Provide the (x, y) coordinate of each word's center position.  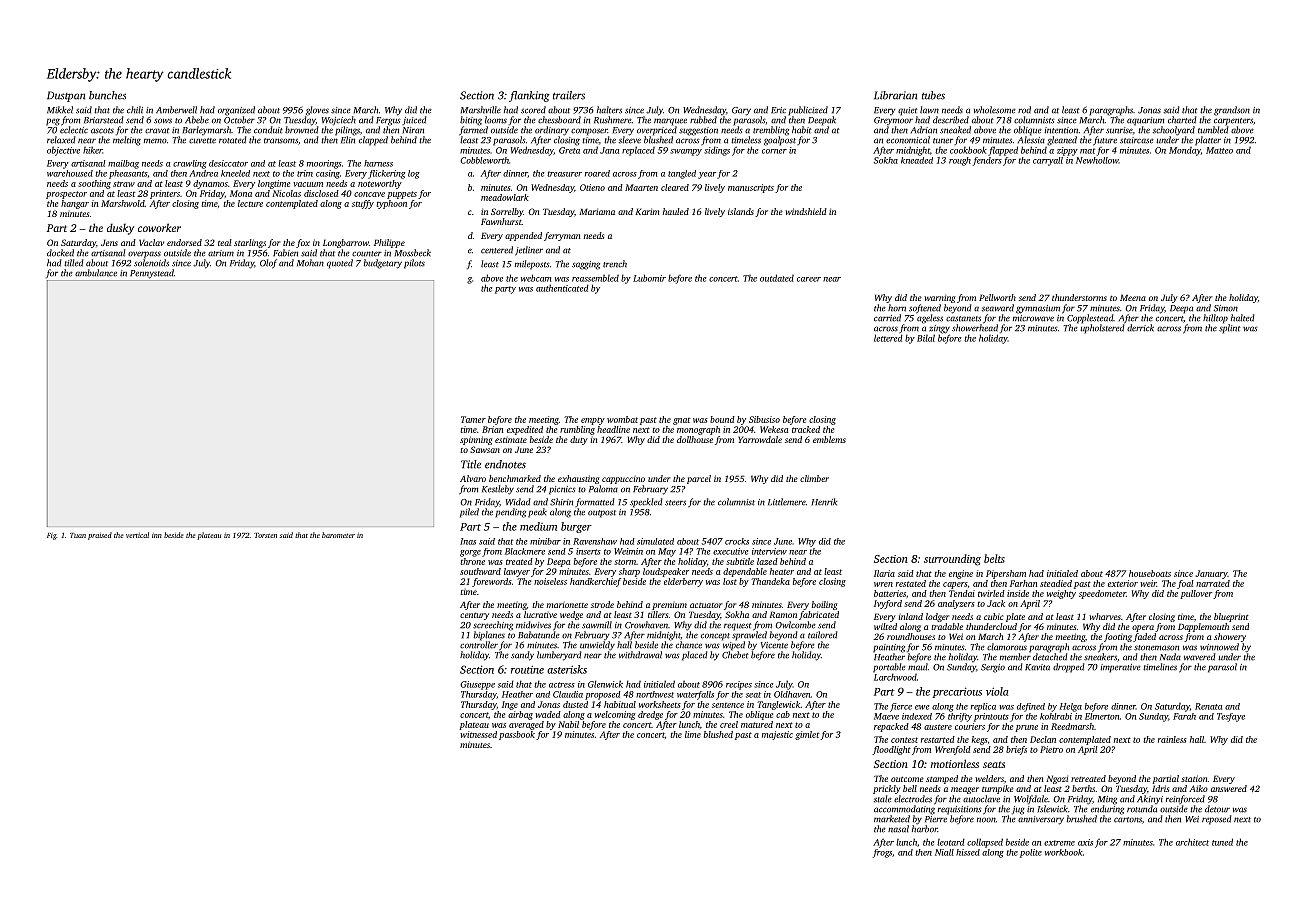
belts (994, 558)
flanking (529, 96)
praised (100, 536)
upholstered (1102, 329)
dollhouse (695, 439)
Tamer (473, 419)
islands (741, 211)
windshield (806, 211)
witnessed (478, 734)
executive (730, 551)
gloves (317, 111)
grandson (1232, 111)
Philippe (389, 243)
